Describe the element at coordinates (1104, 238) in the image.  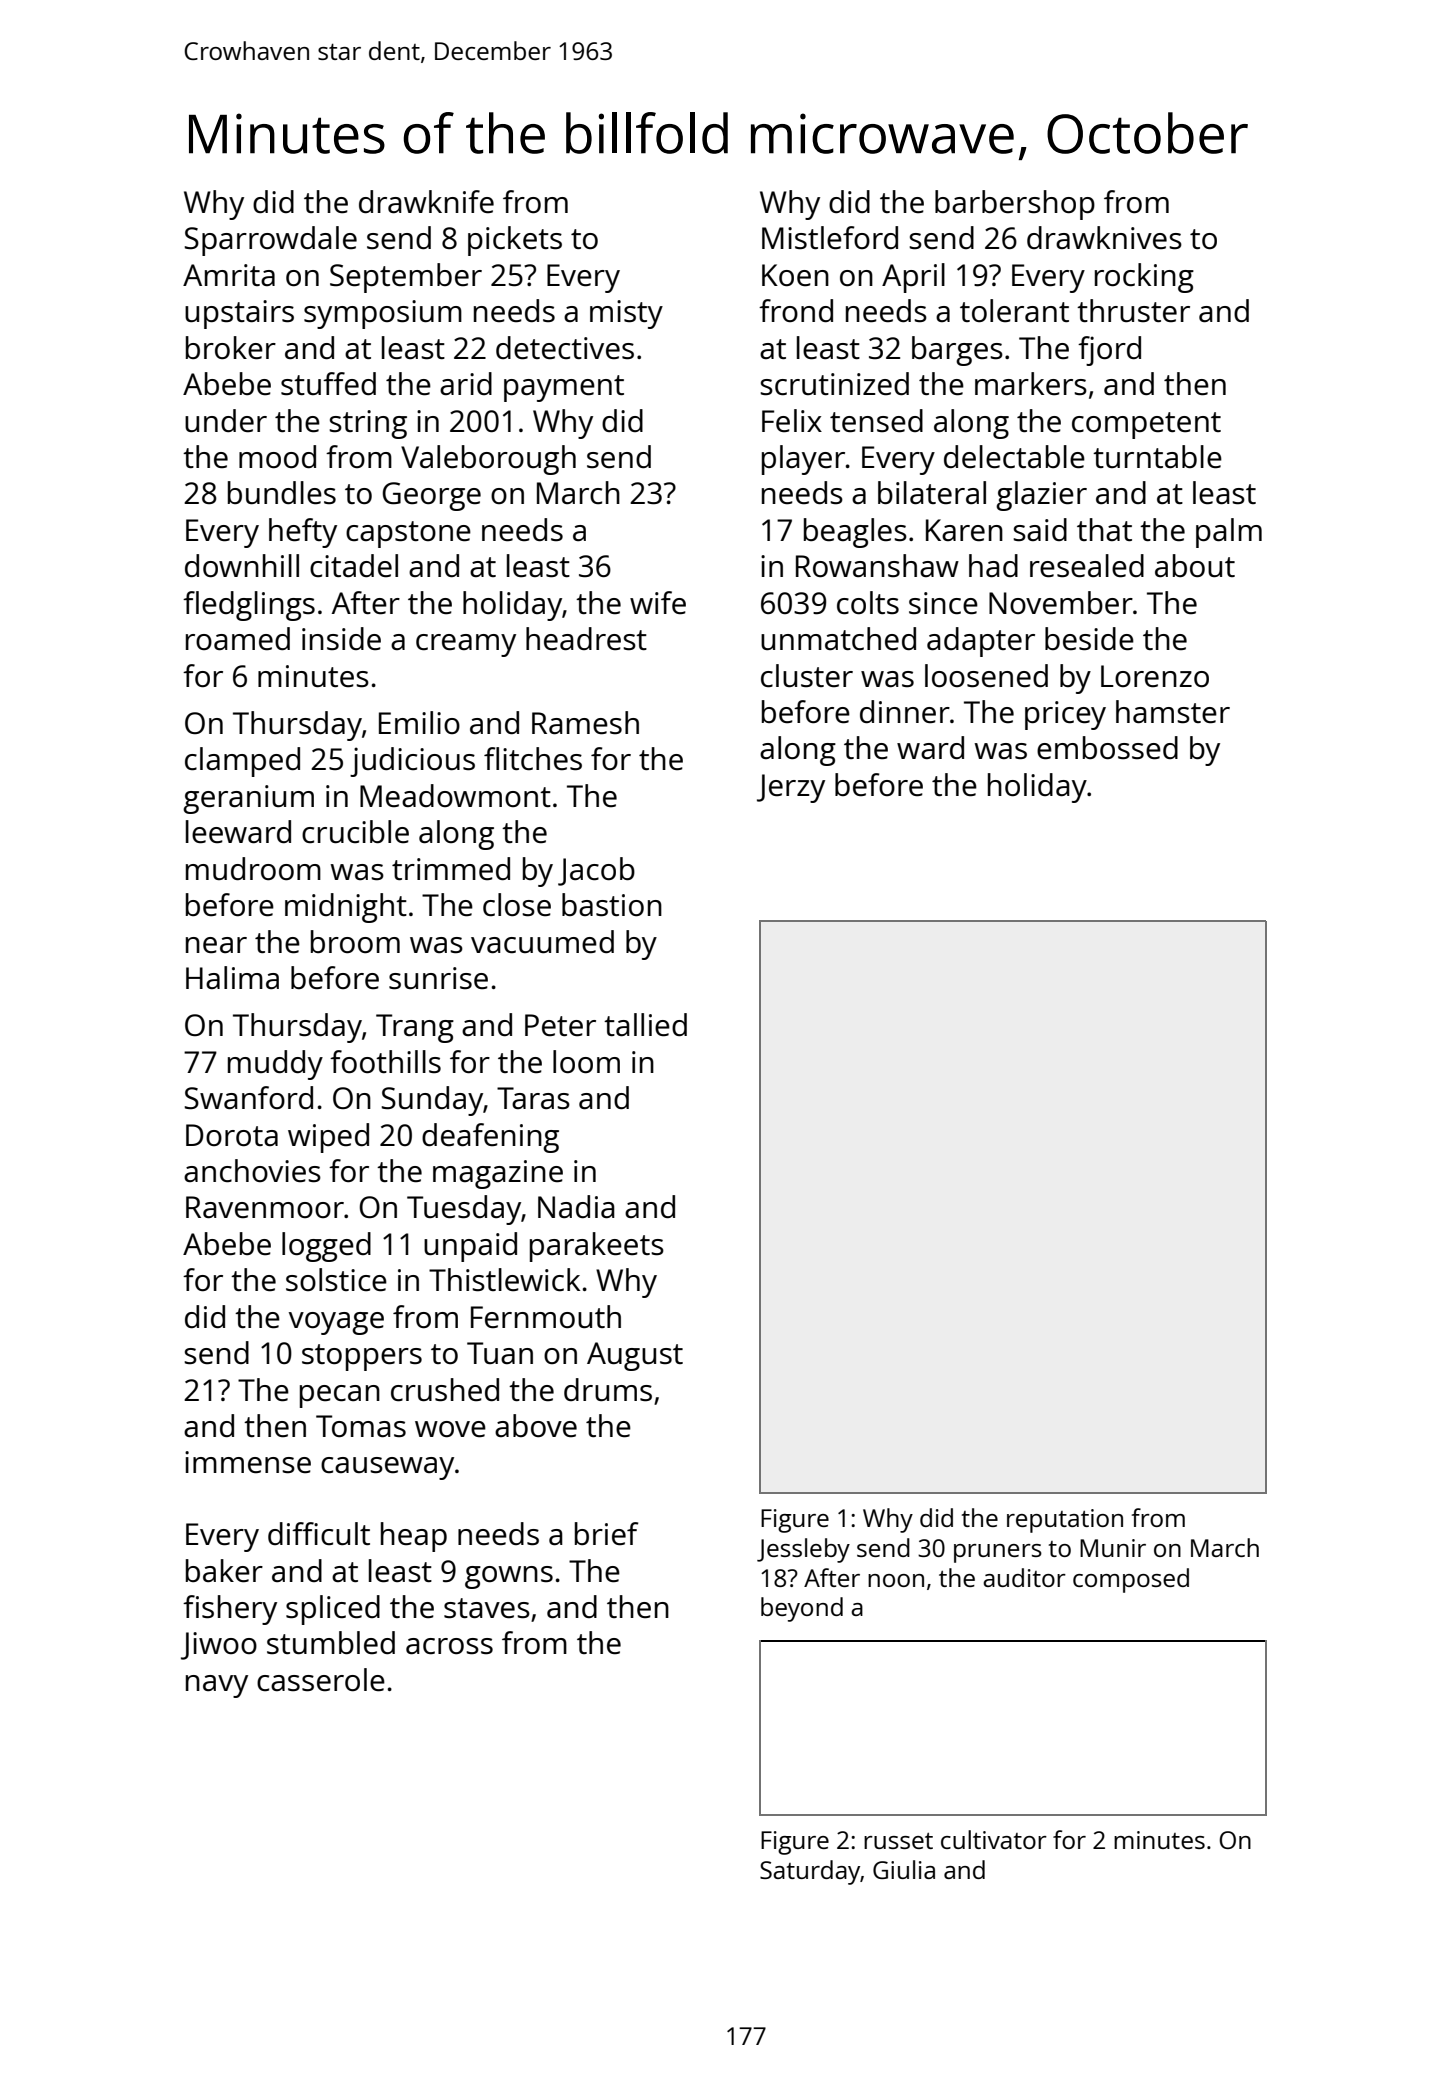
I see `drawknives` at that location.
